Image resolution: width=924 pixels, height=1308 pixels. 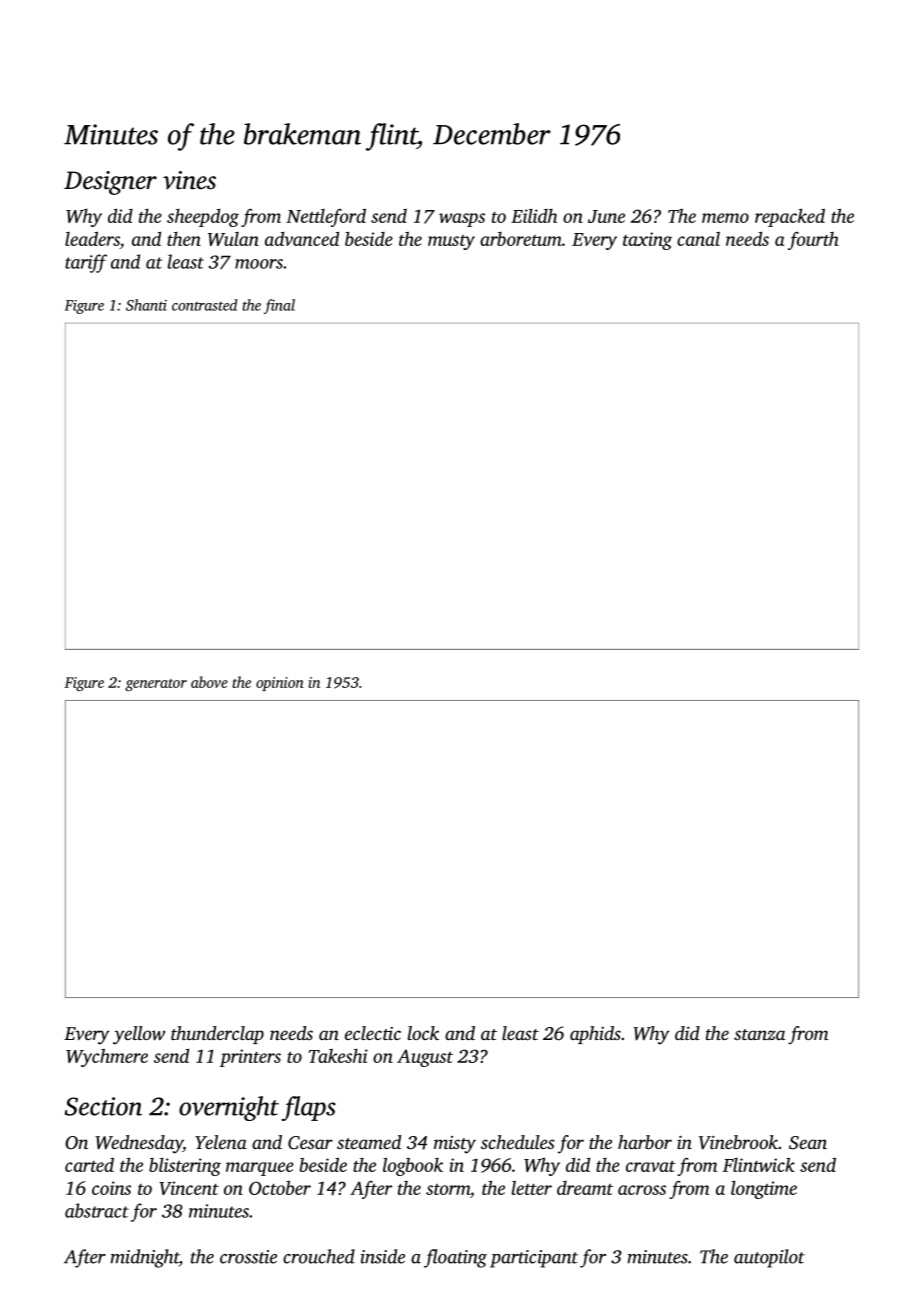 What do you see at coordinates (595, 1035) in the document?
I see `aphids` at bounding box center [595, 1035].
